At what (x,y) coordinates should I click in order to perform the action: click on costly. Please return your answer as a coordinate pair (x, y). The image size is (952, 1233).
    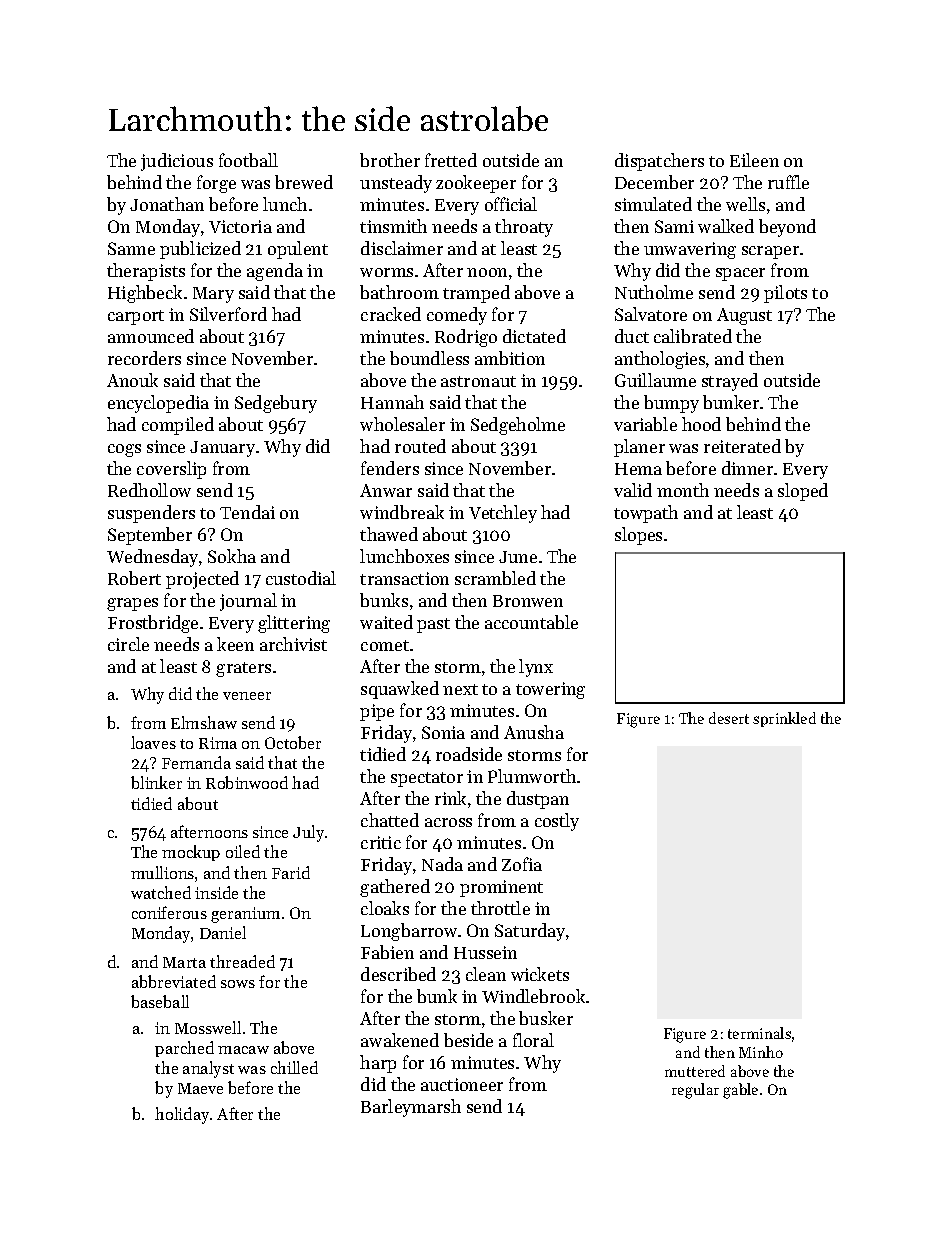
    Looking at the image, I should click on (557, 822).
